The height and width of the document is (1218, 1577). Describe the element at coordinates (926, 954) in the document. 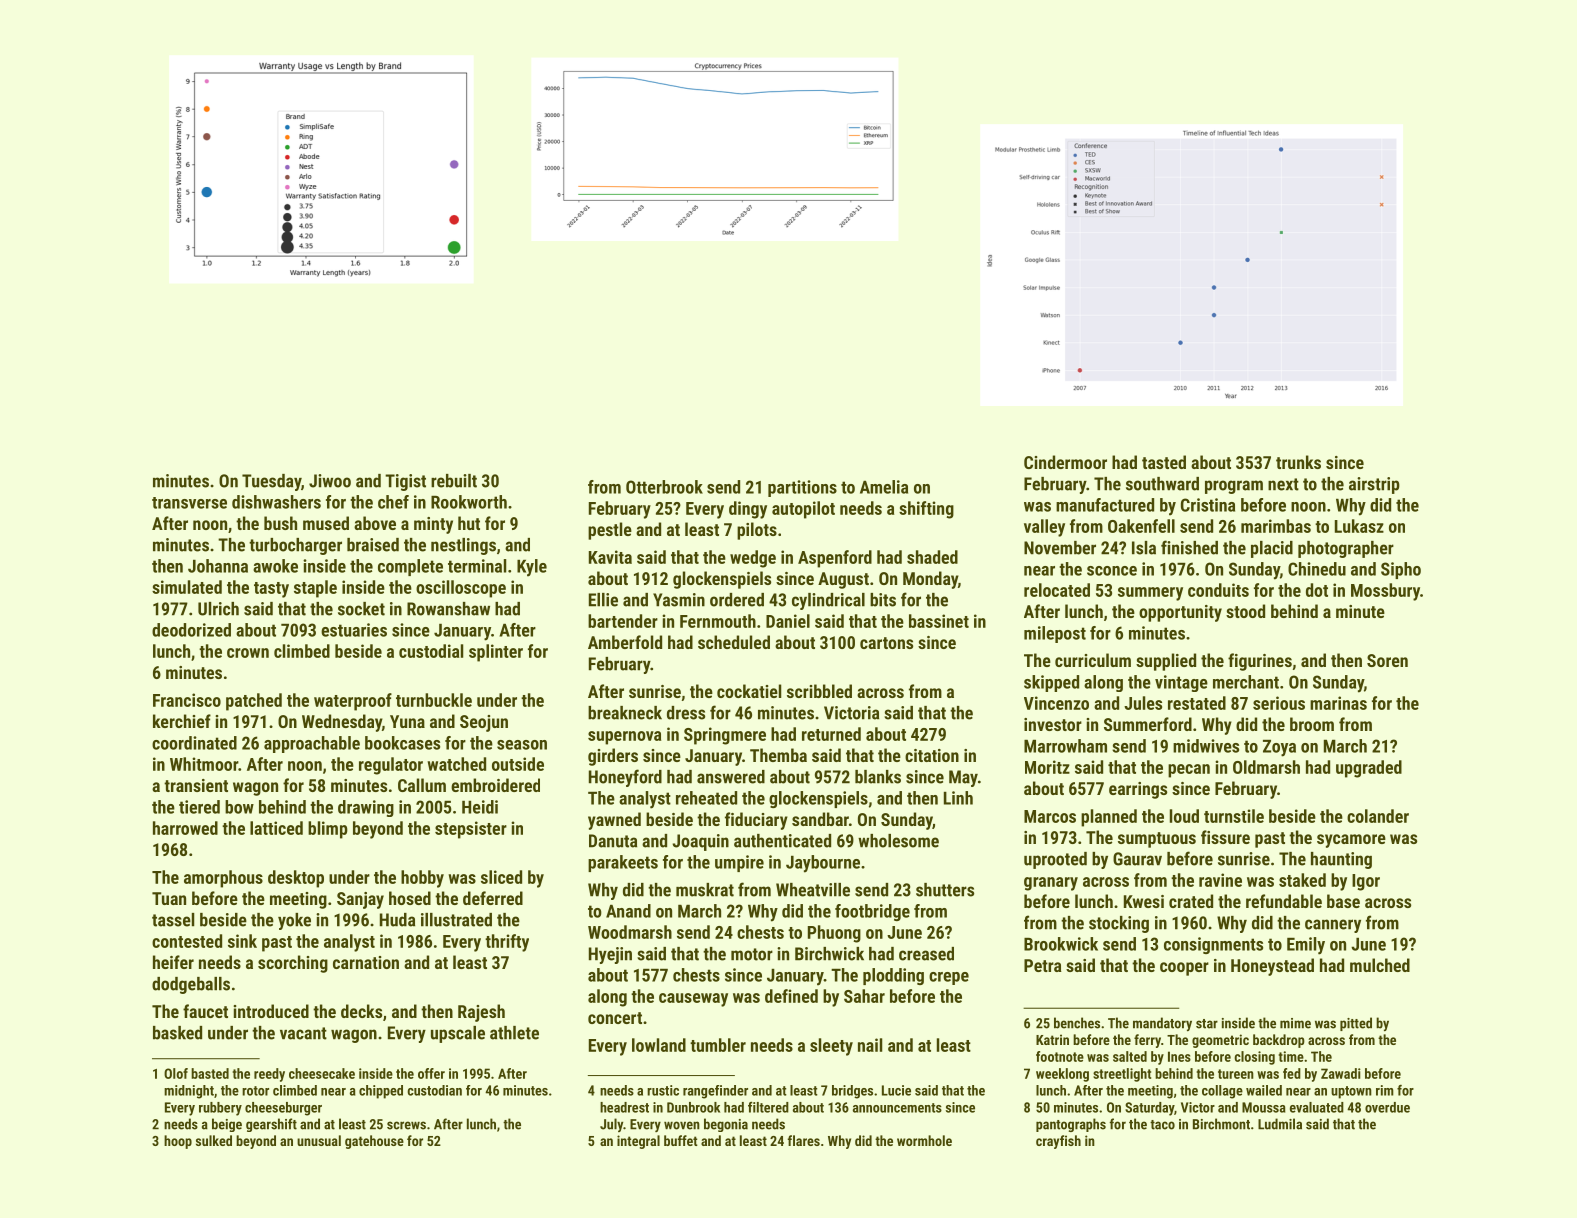

I see `creased` at that location.
